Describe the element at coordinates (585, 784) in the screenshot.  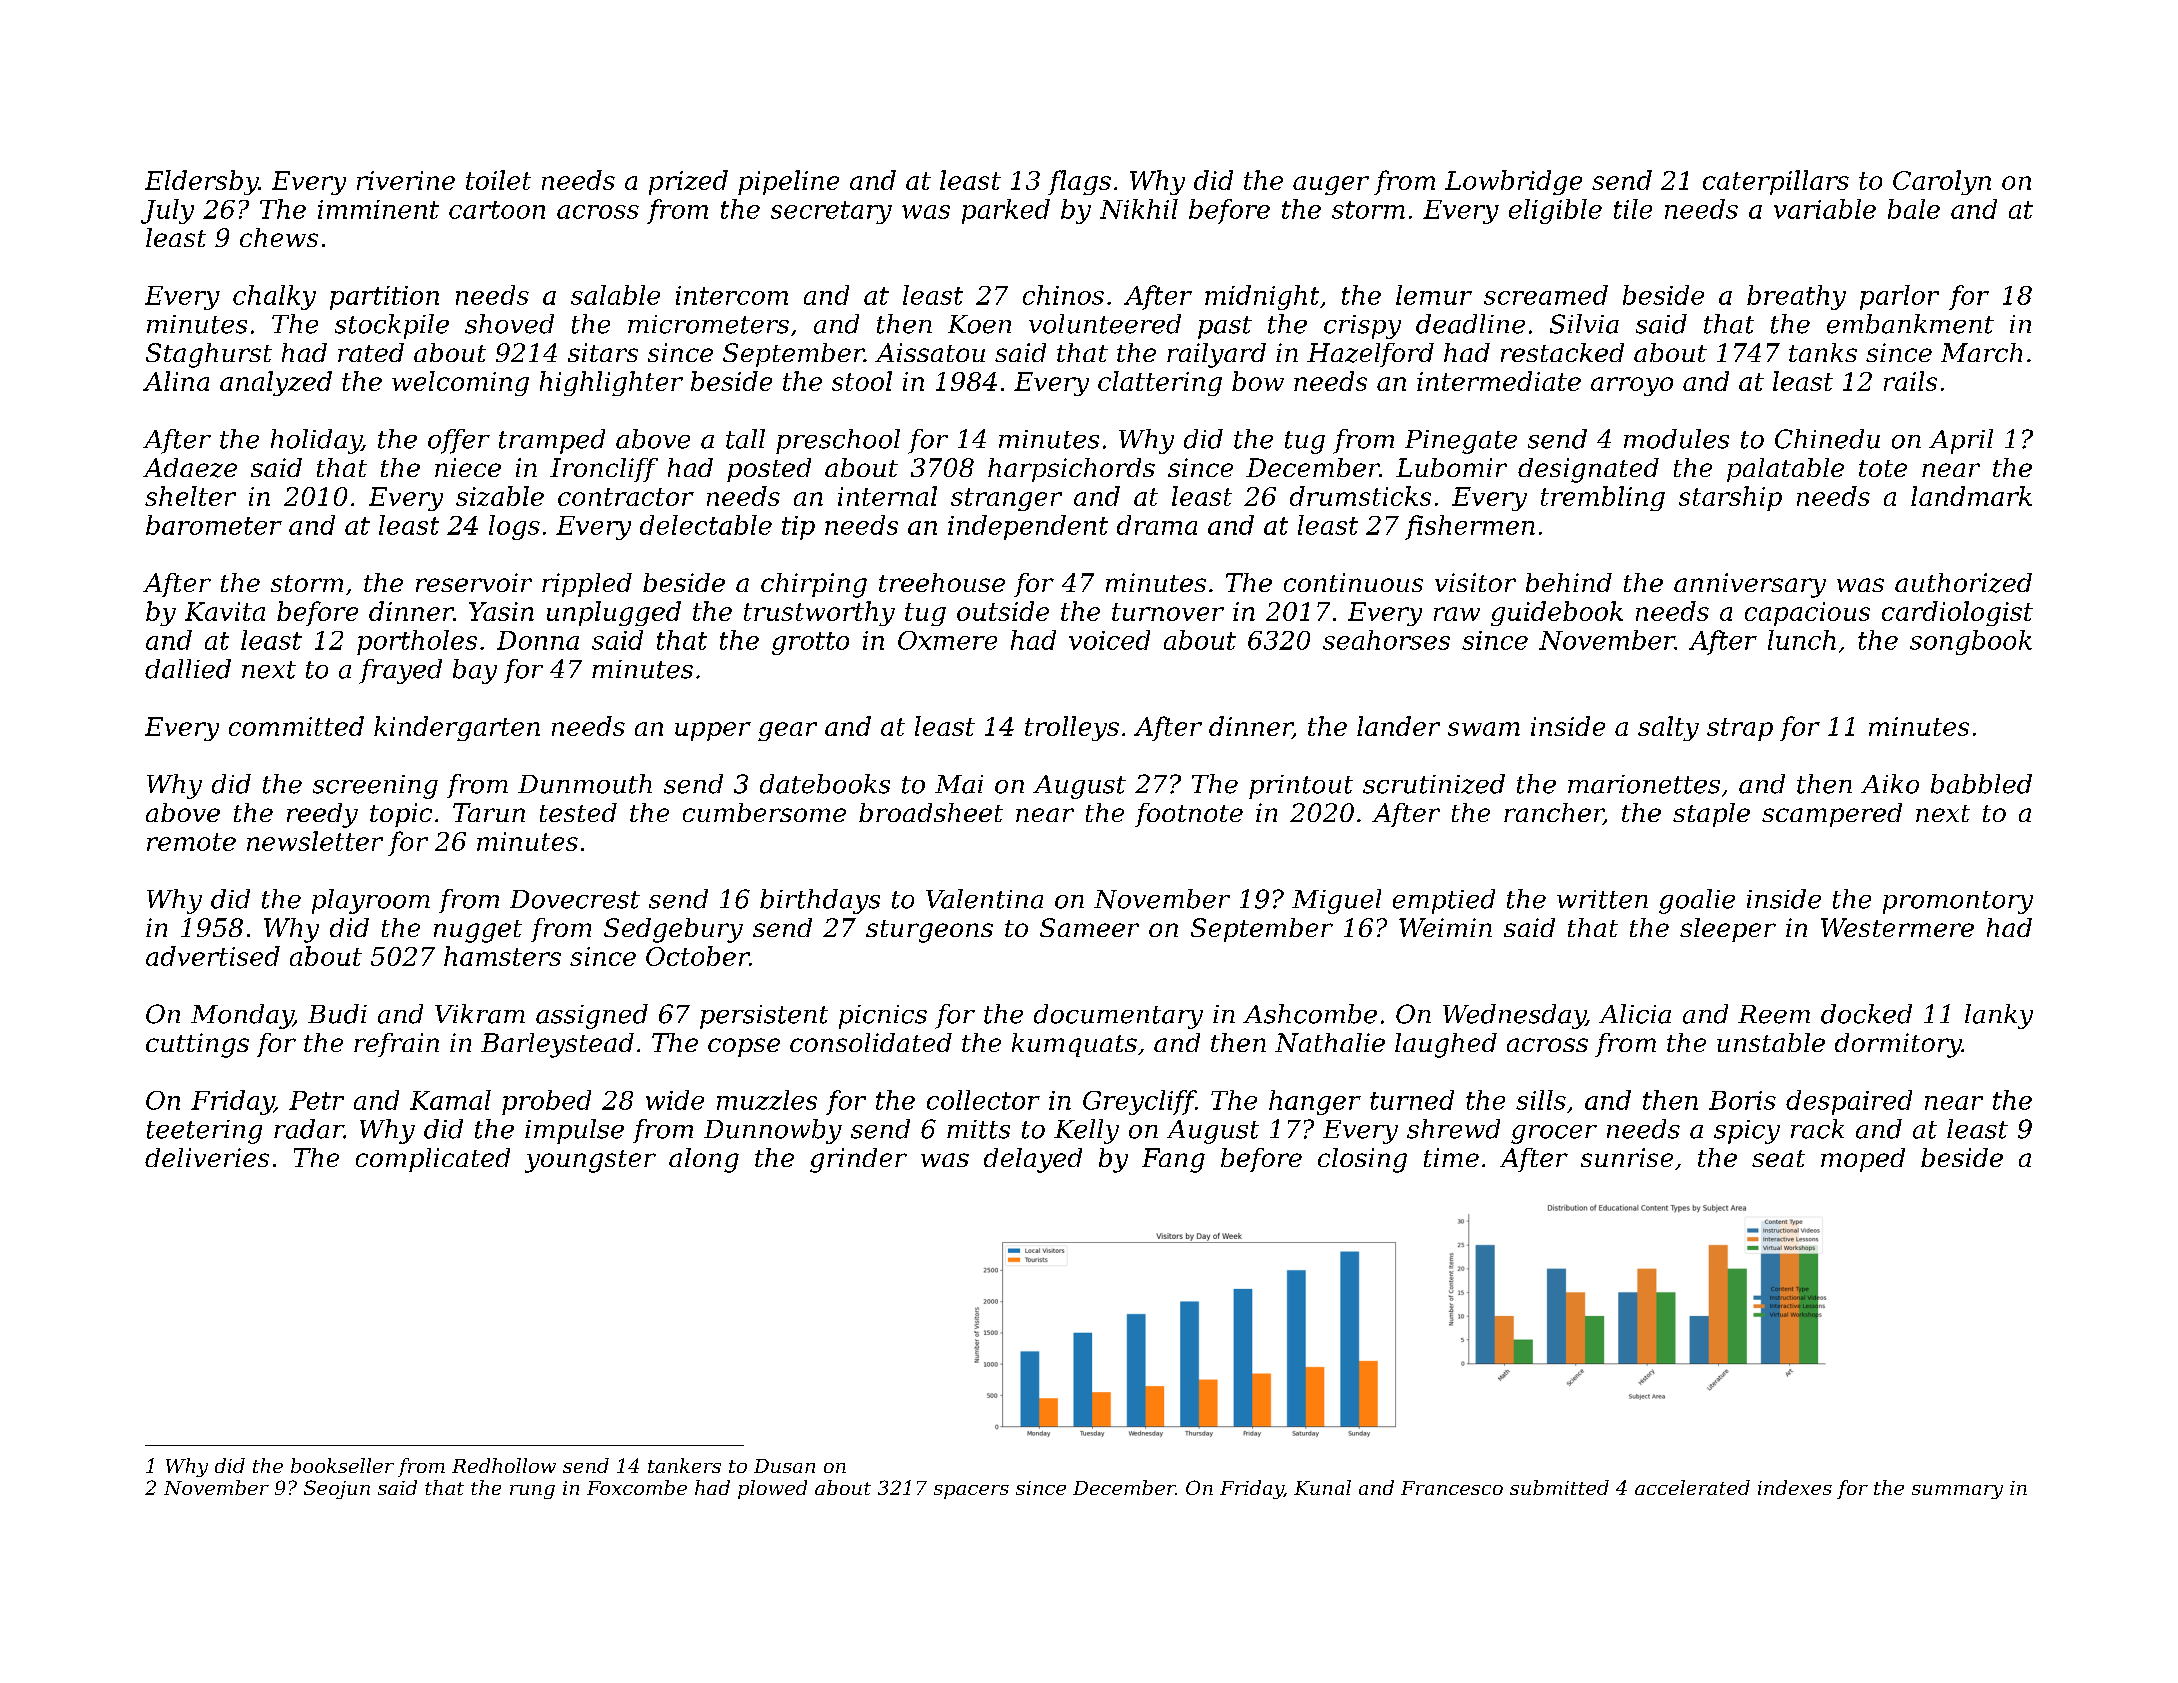
I see `Dunmouth` at that location.
